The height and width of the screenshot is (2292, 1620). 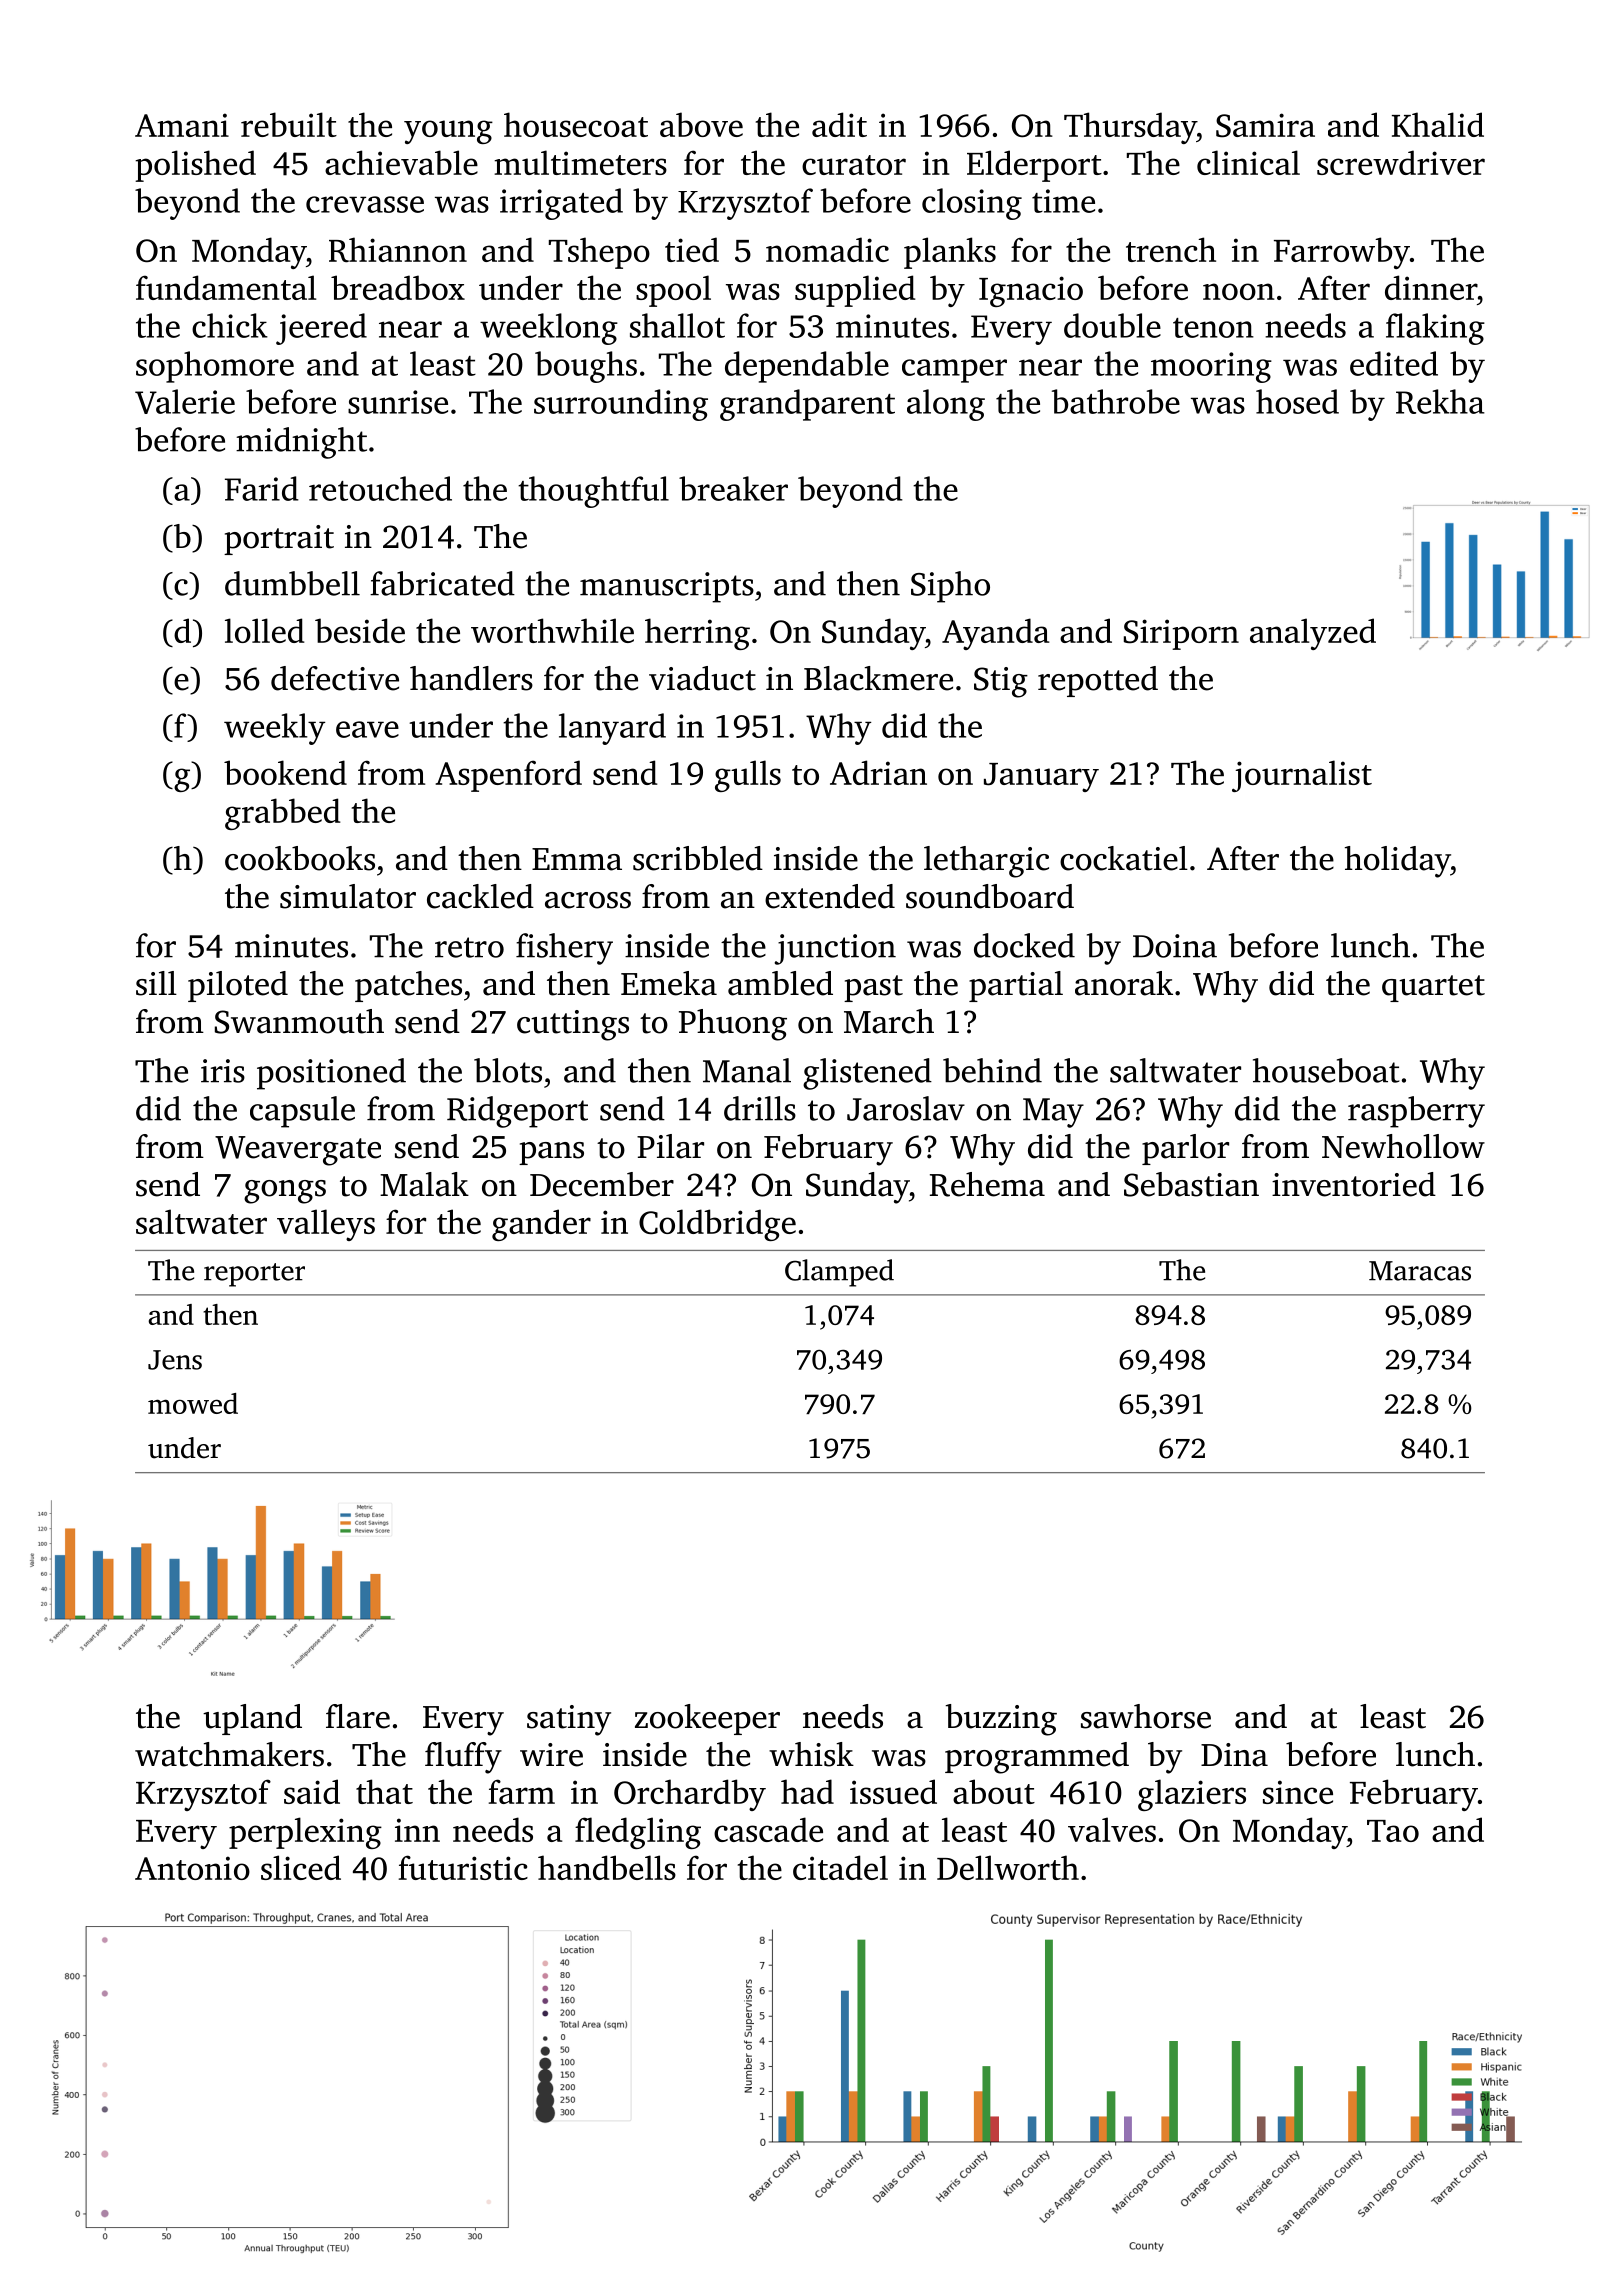 What do you see at coordinates (1438, 124) in the screenshot?
I see `Khalid` at bounding box center [1438, 124].
